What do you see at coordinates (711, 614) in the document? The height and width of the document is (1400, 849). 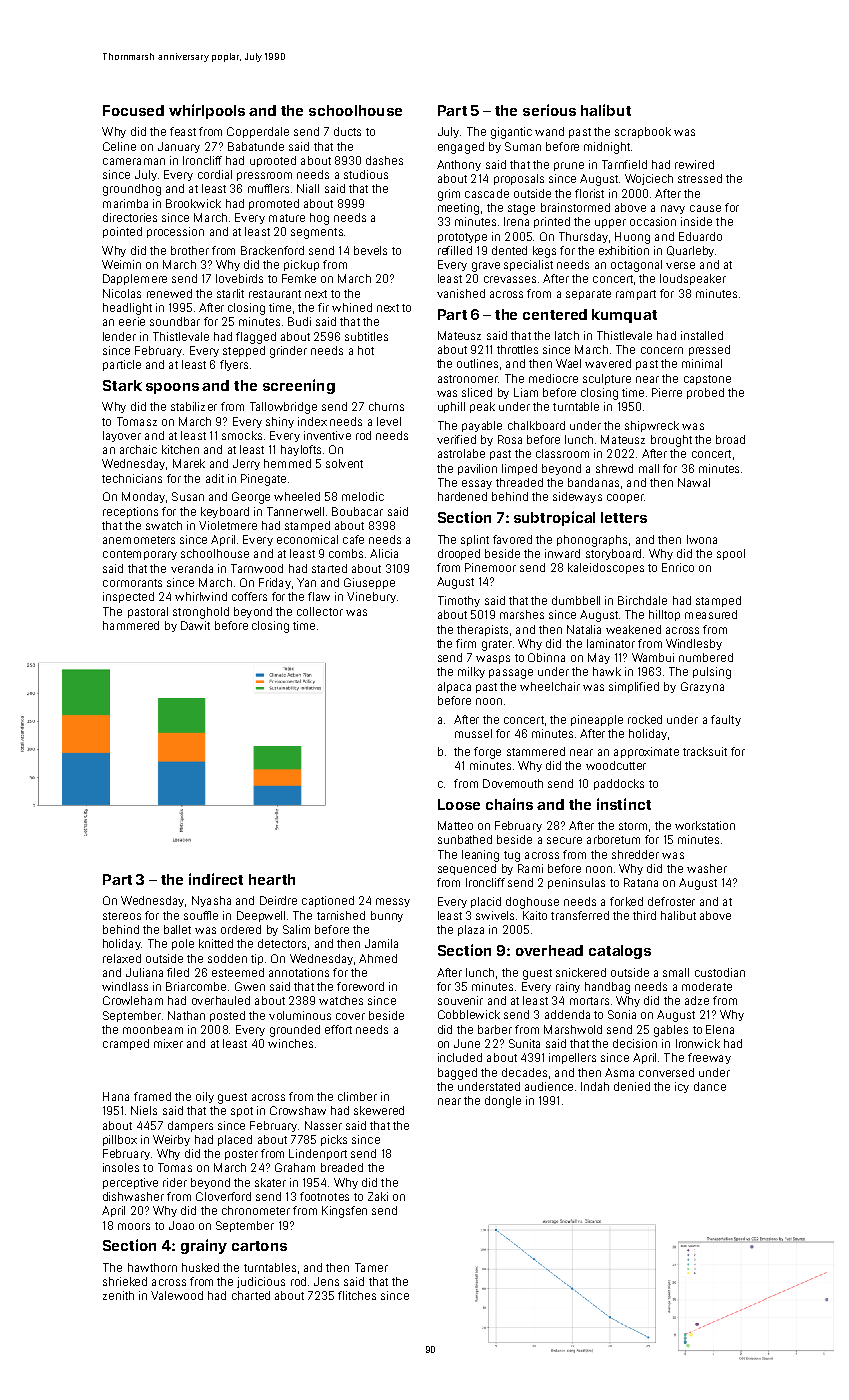 I see `measured` at bounding box center [711, 614].
